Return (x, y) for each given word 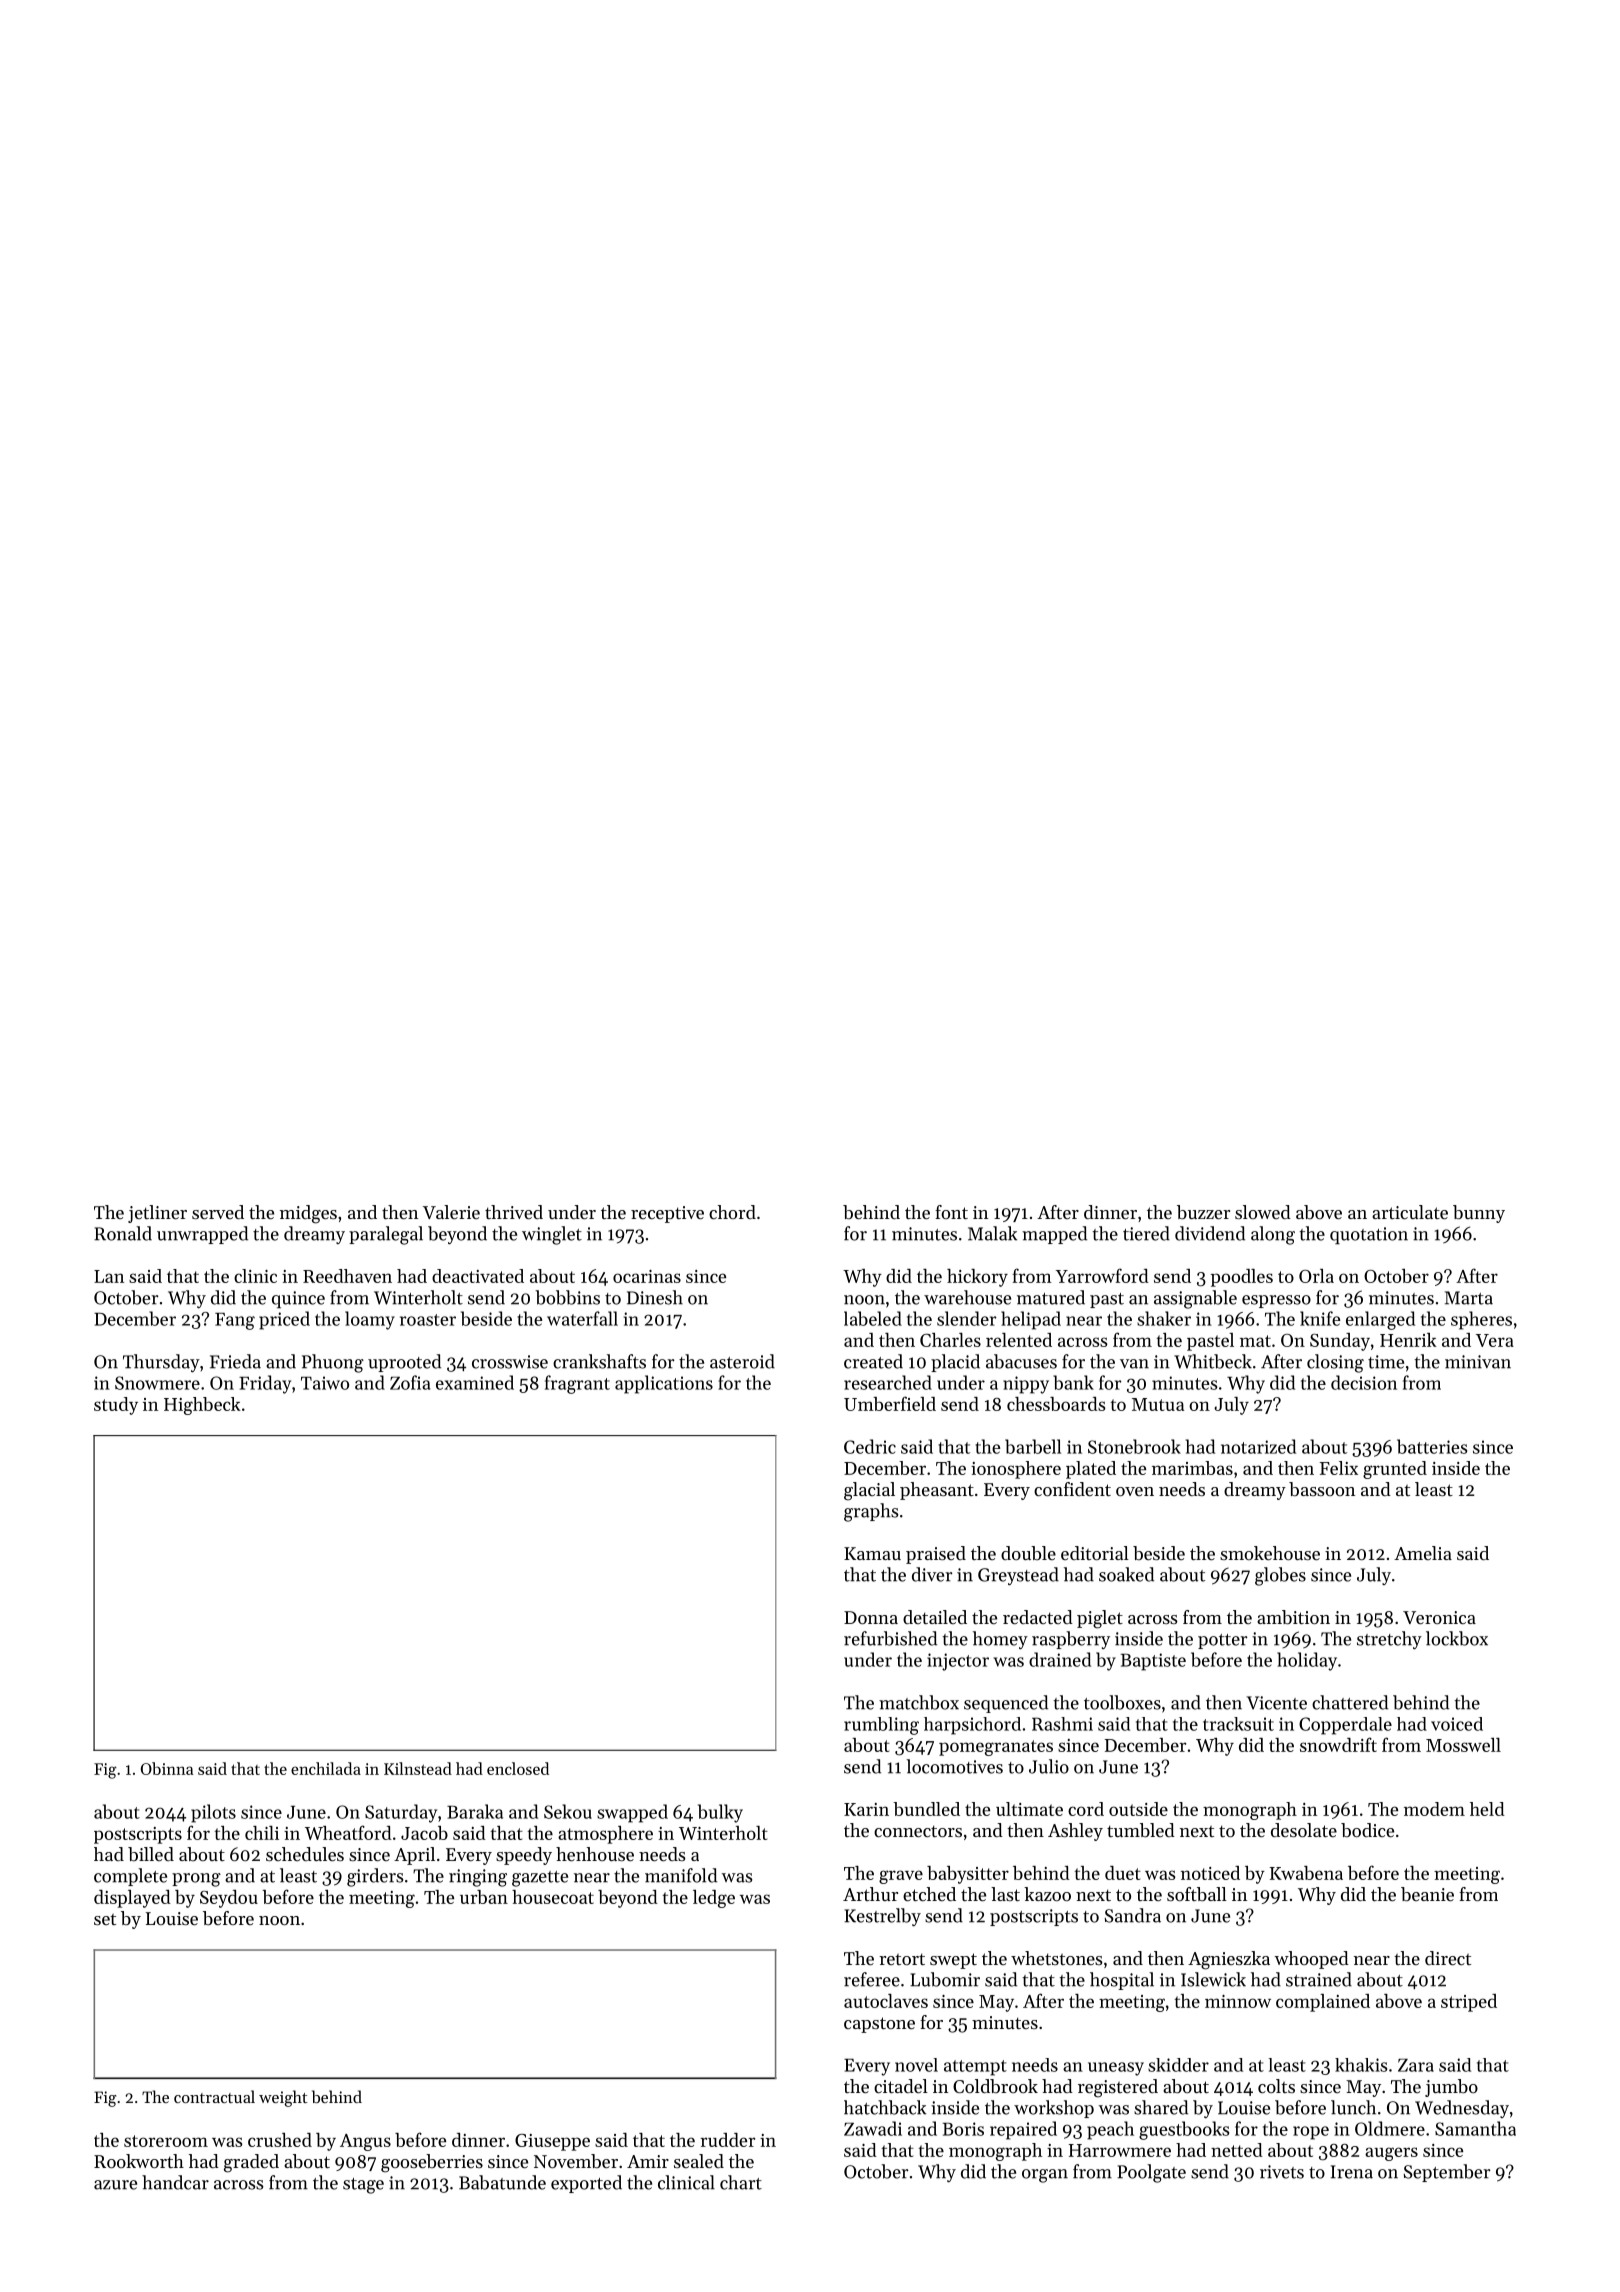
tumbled (1141, 1830)
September (1447, 2173)
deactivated (478, 1276)
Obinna (167, 1768)
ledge (714, 1899)
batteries (1432, 1446)
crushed (280, 2140)
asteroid (742, 1361)
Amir (648, 2161)
